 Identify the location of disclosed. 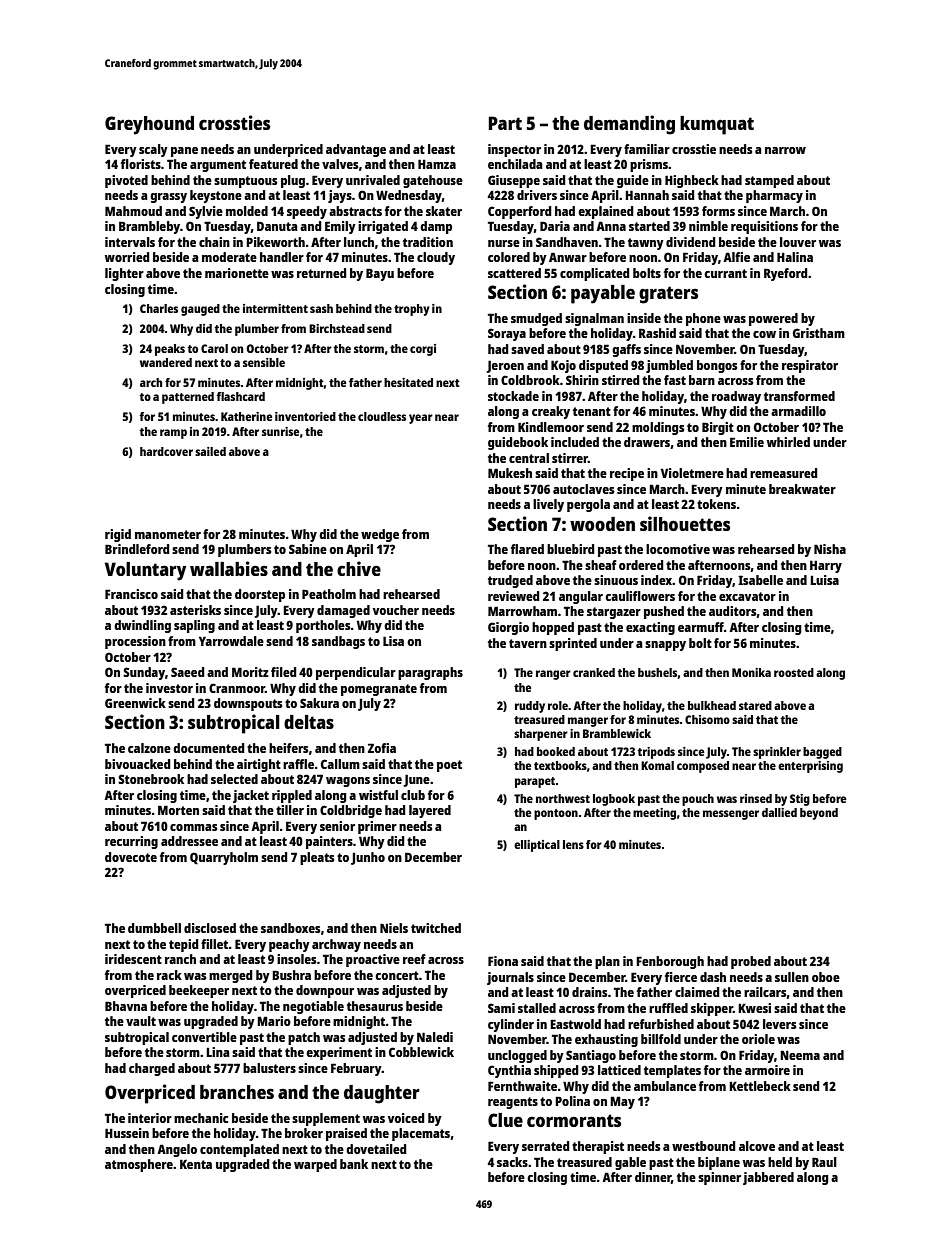
(210, 928).
